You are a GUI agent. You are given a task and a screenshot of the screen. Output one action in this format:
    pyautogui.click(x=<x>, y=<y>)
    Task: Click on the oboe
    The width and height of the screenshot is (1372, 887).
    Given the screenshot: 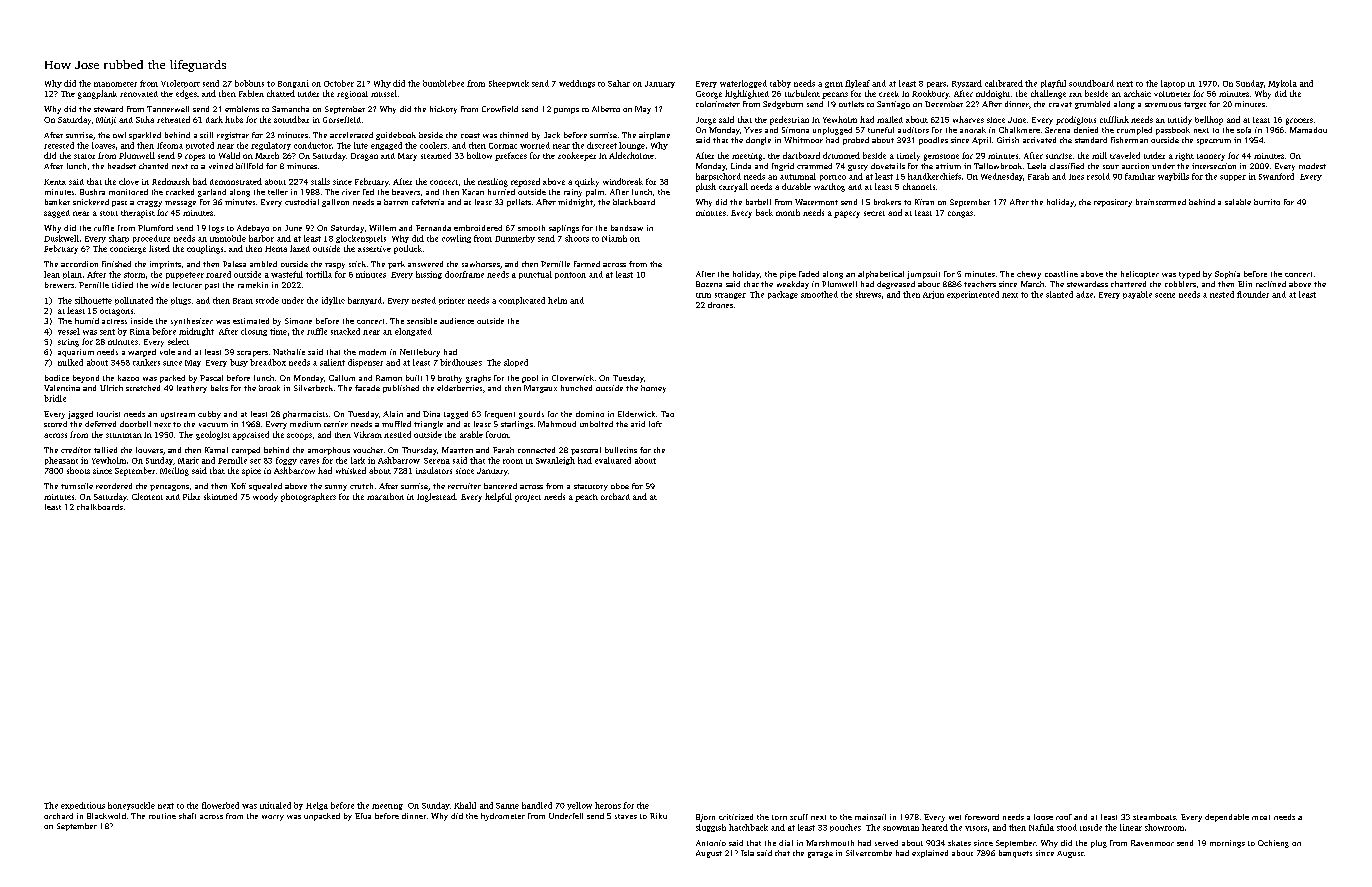 What is the action you would take?
    pyautogui.click(x=620, y=486)
